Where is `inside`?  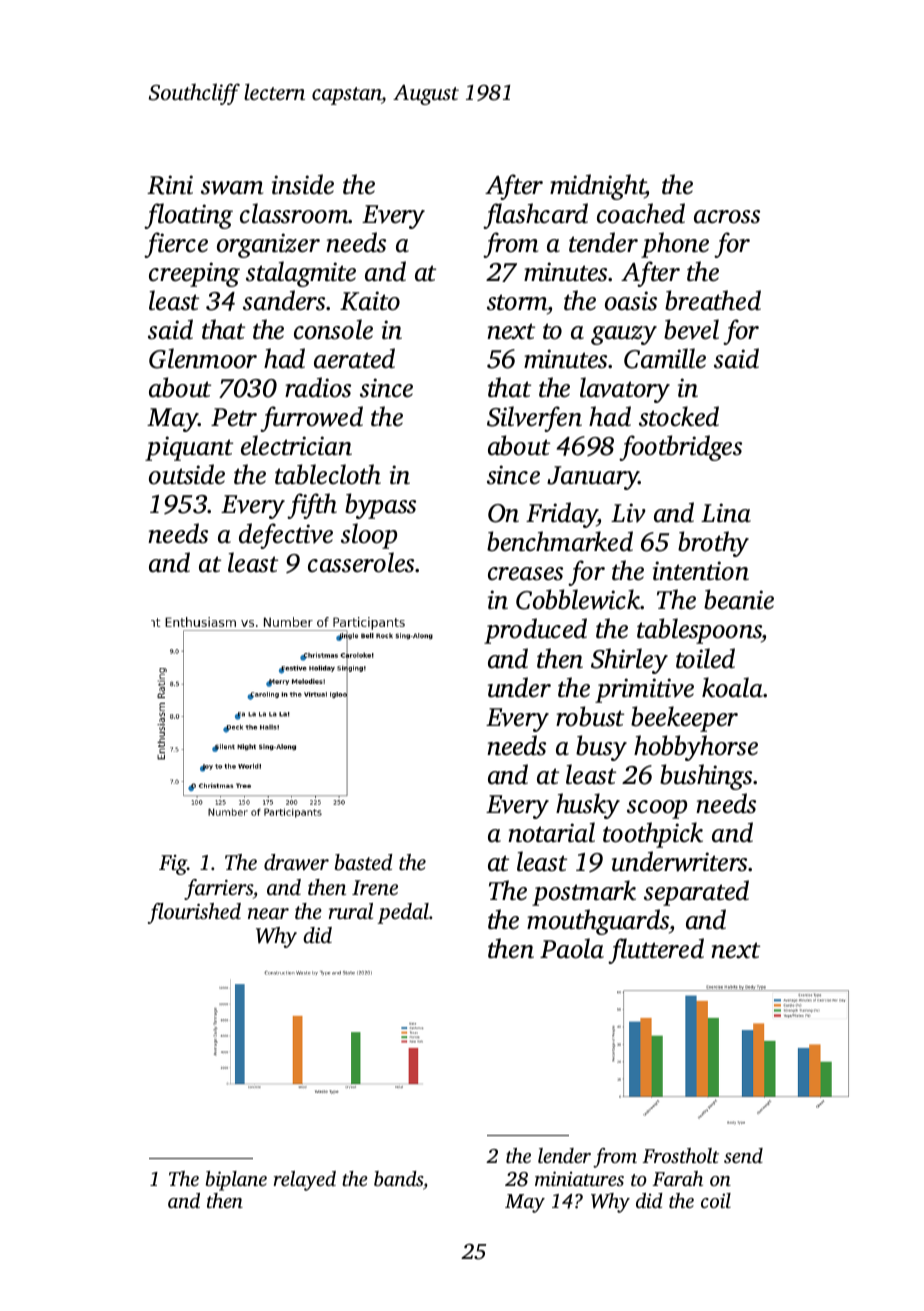
inside is located at coordinates (303, 184).
